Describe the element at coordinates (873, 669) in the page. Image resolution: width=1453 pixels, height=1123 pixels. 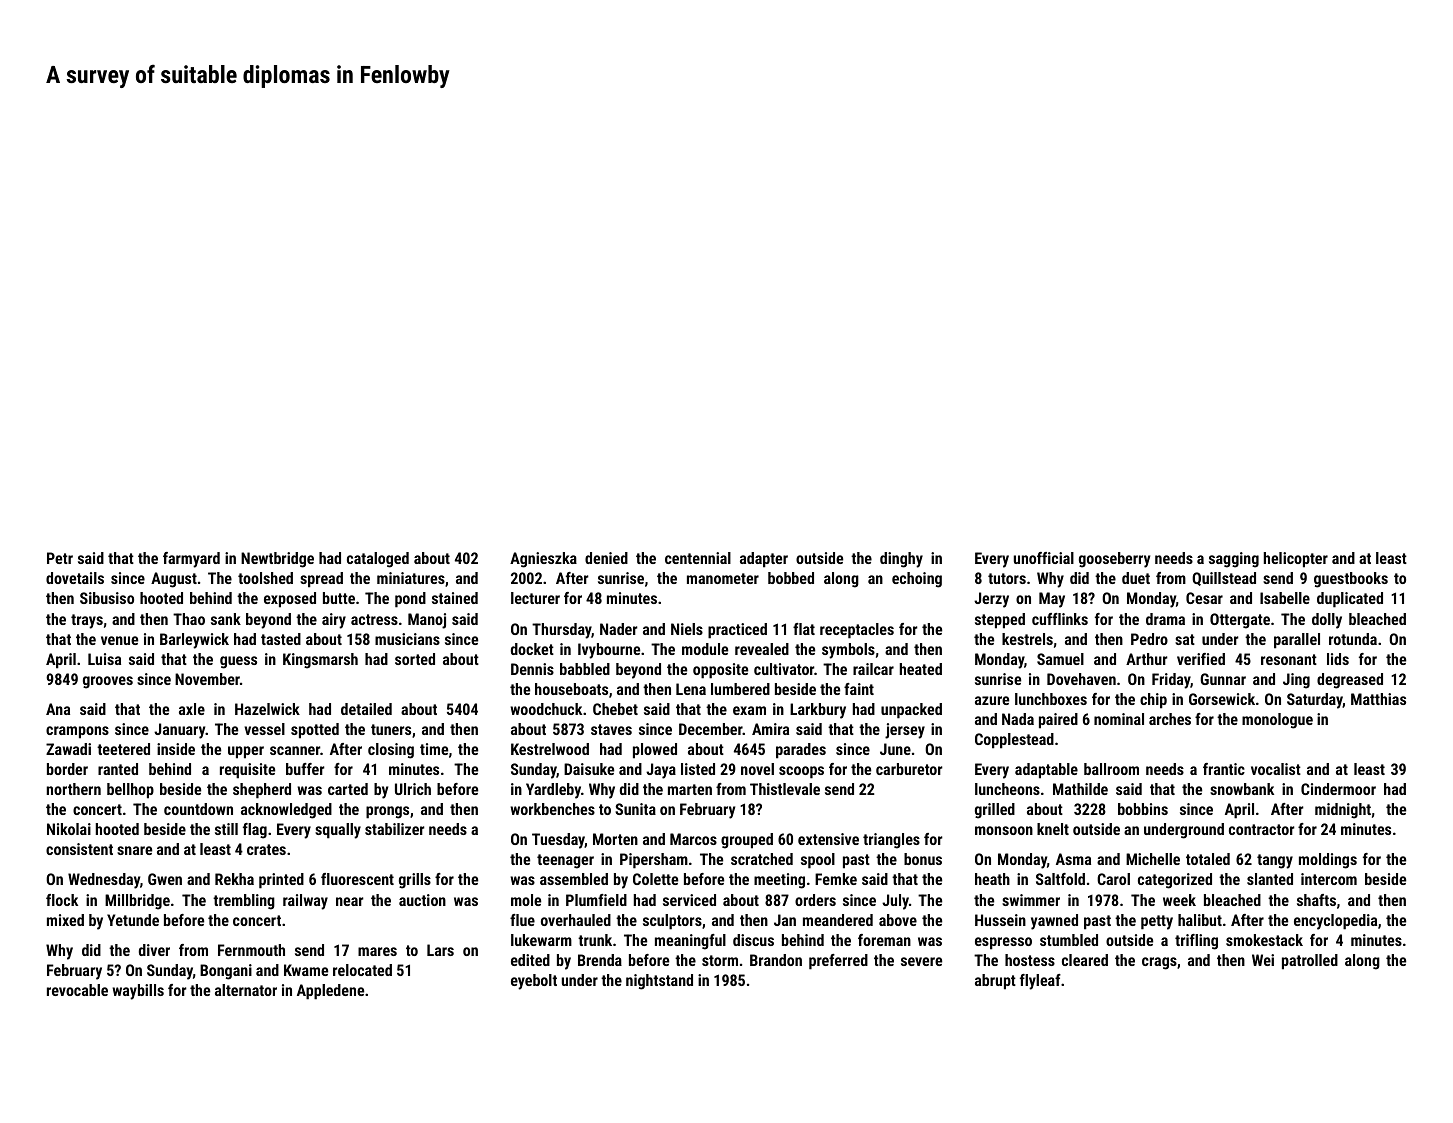
I see `railcar` at that location.
